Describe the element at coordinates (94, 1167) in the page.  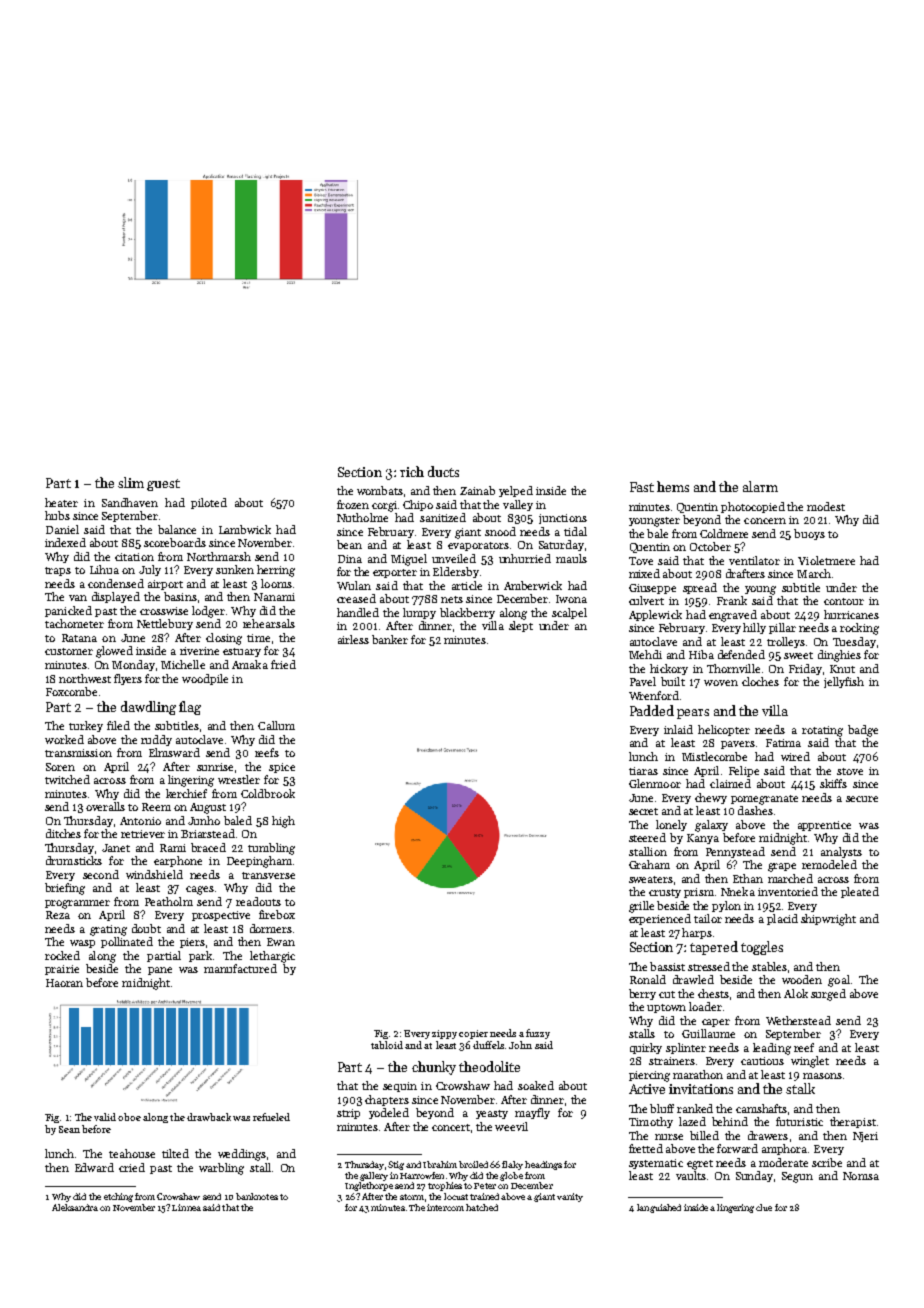
I see `Edward` at that location.
